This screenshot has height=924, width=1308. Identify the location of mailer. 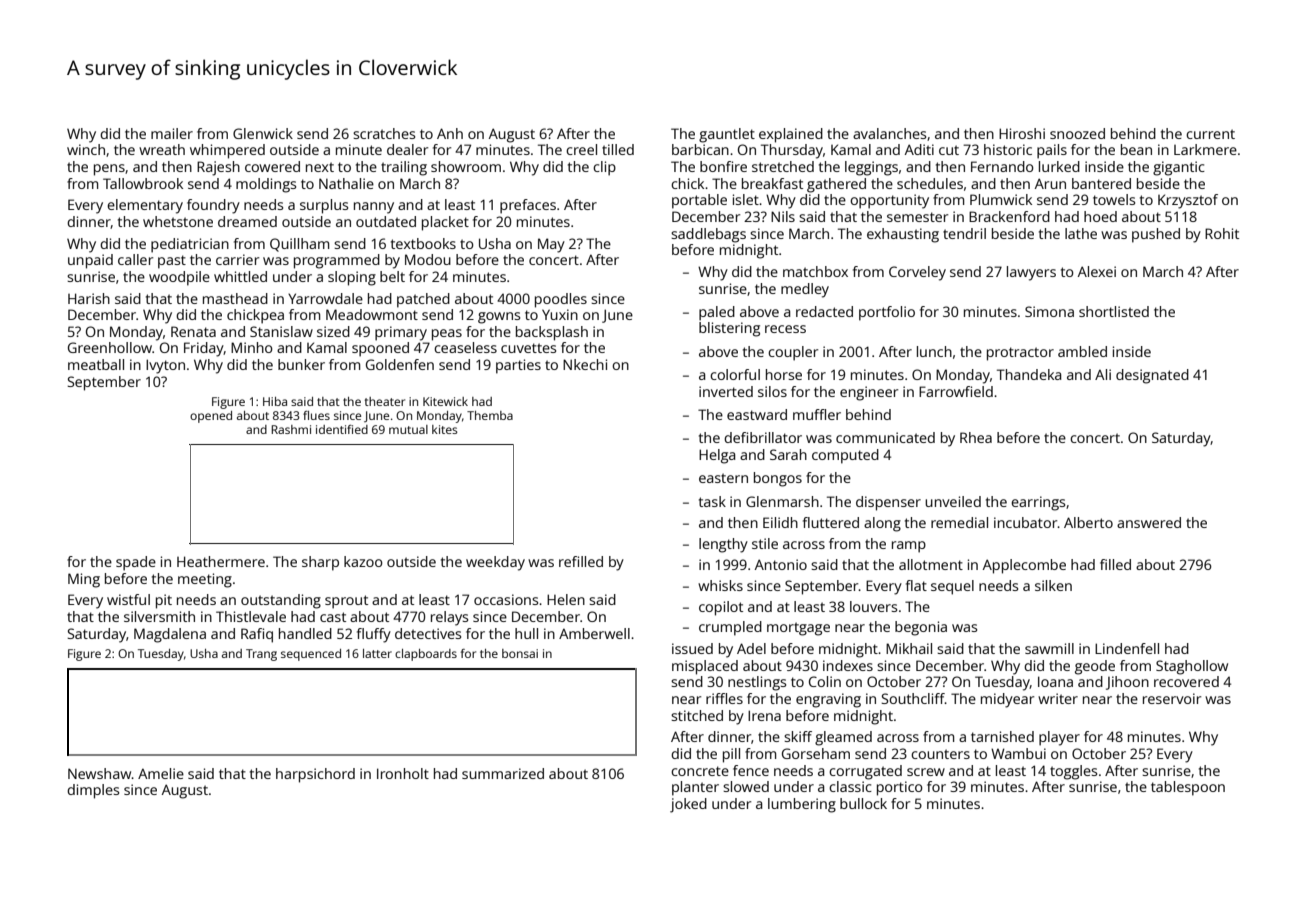
(172, 133).
